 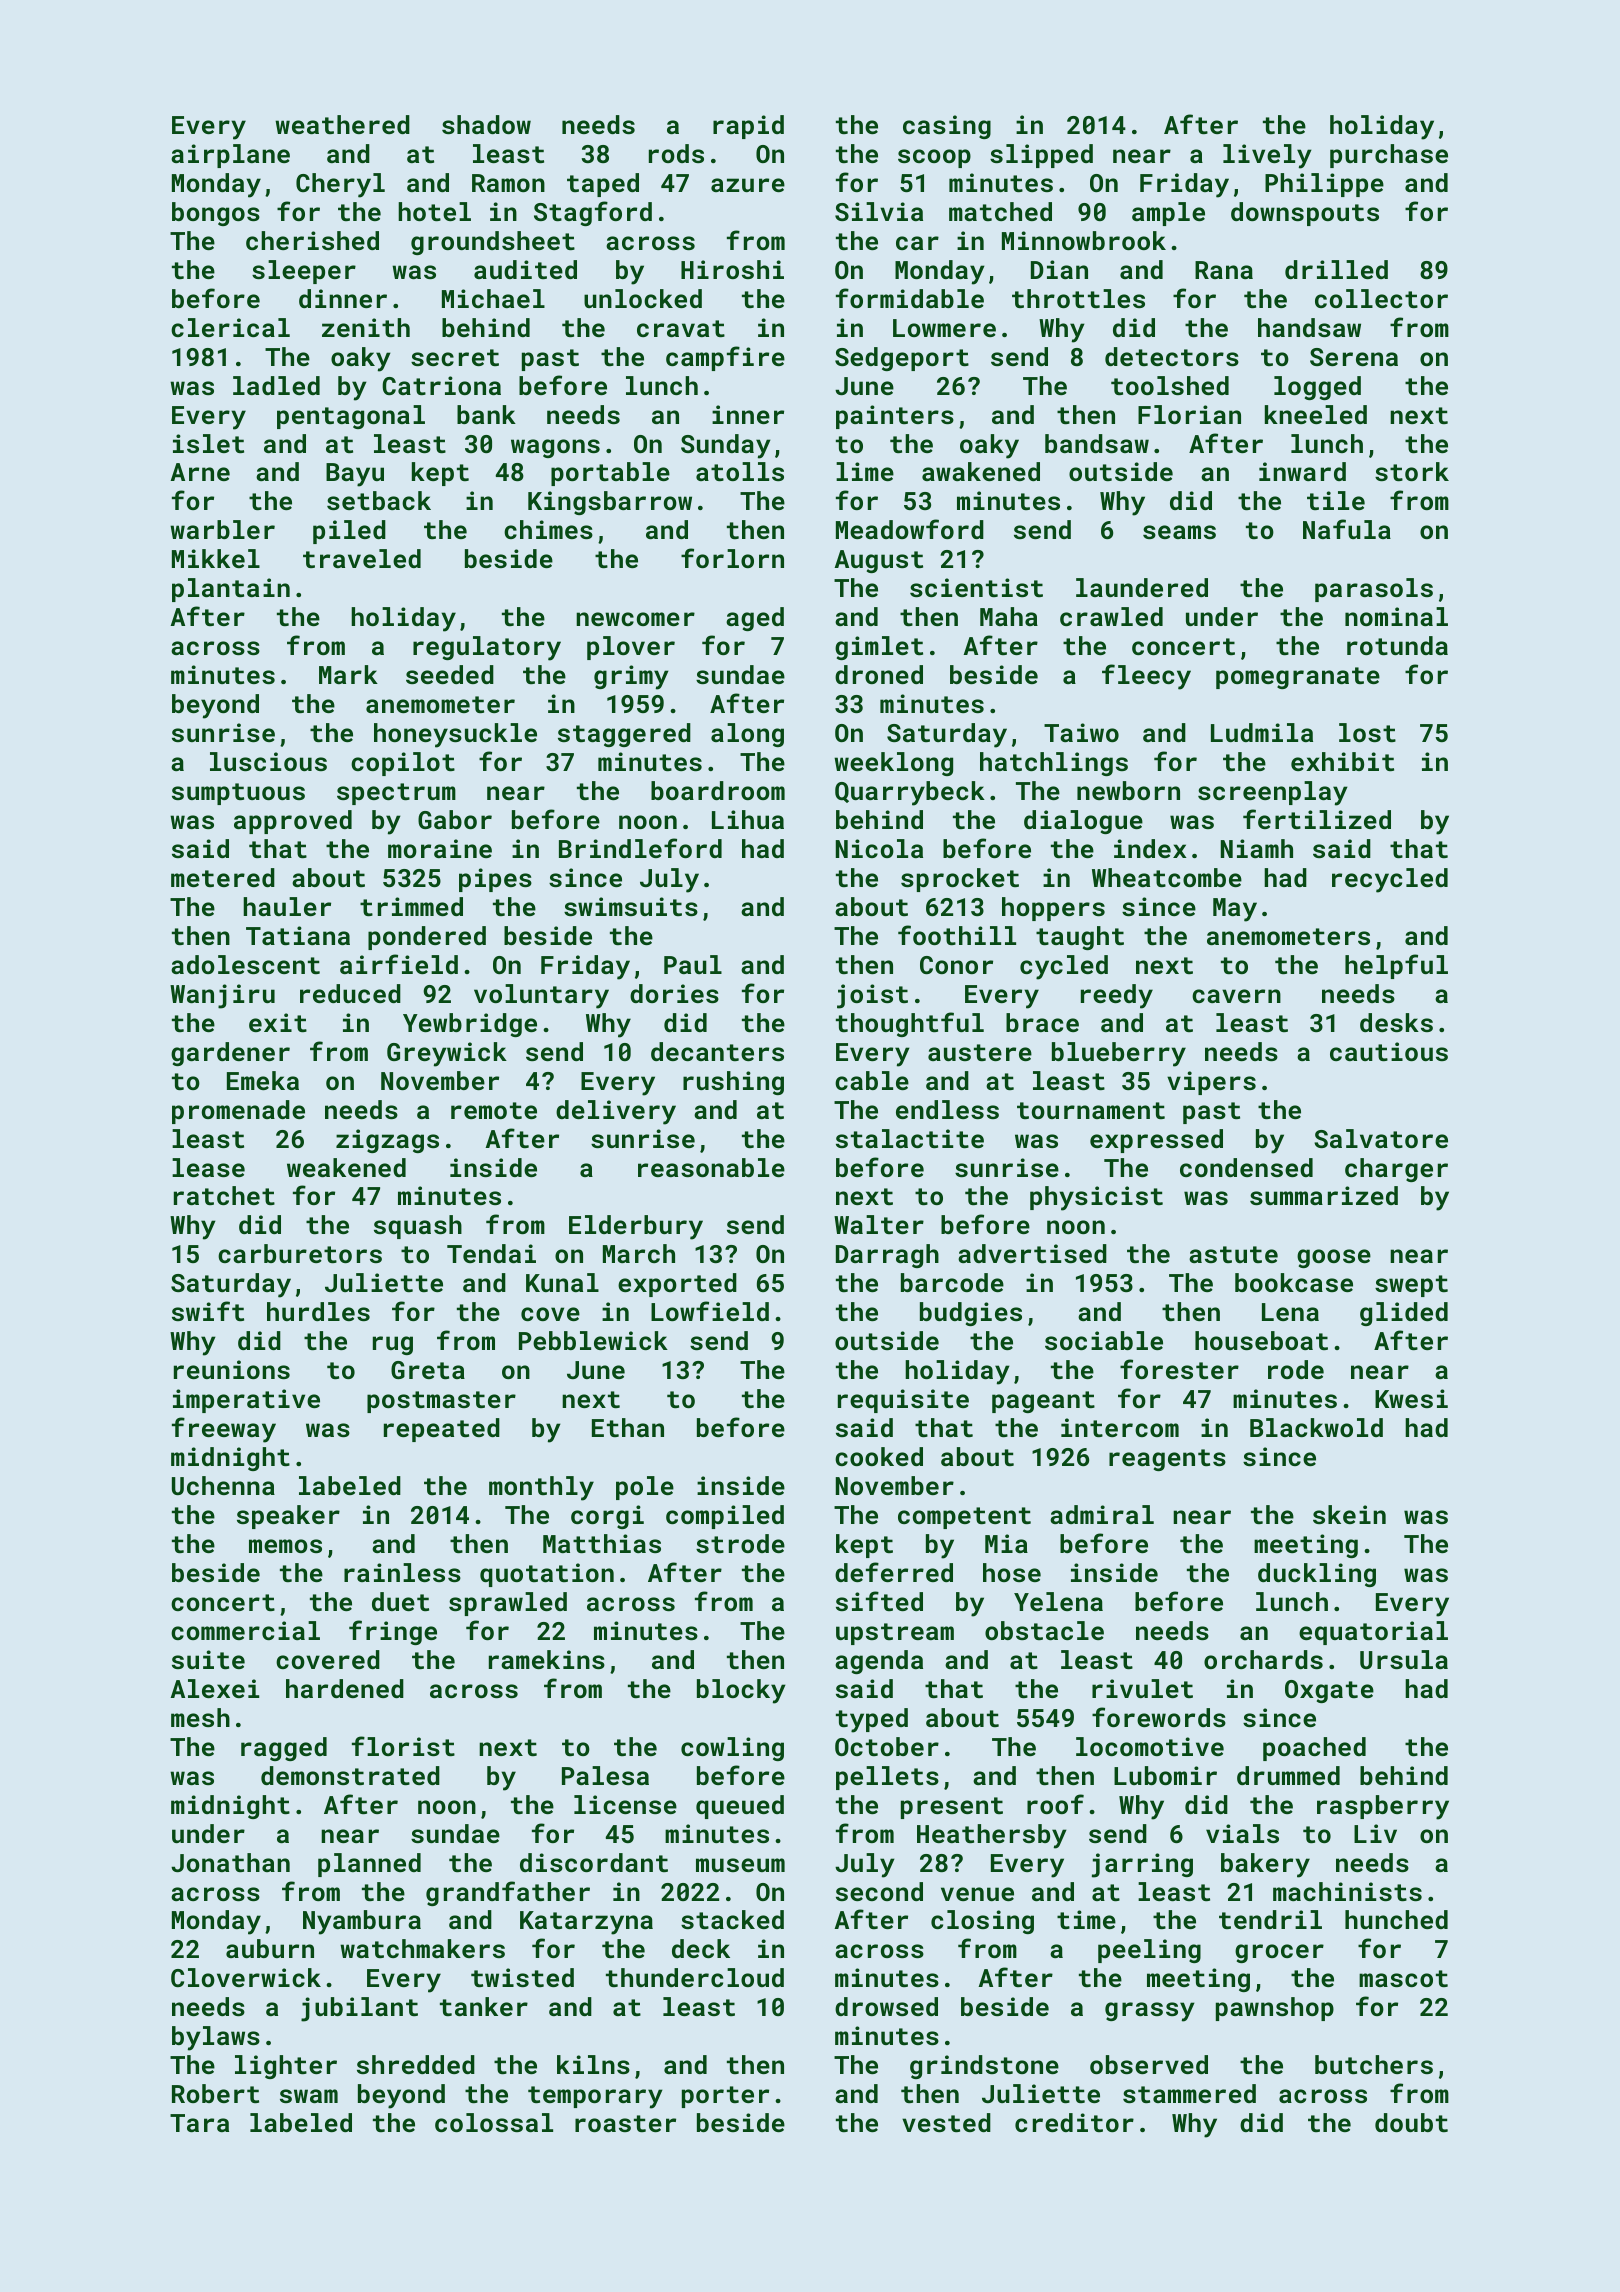 What do you see at coordinates (1389, 1051) in the image?
I see `cautious` at bounding box center [1389, 1051].
